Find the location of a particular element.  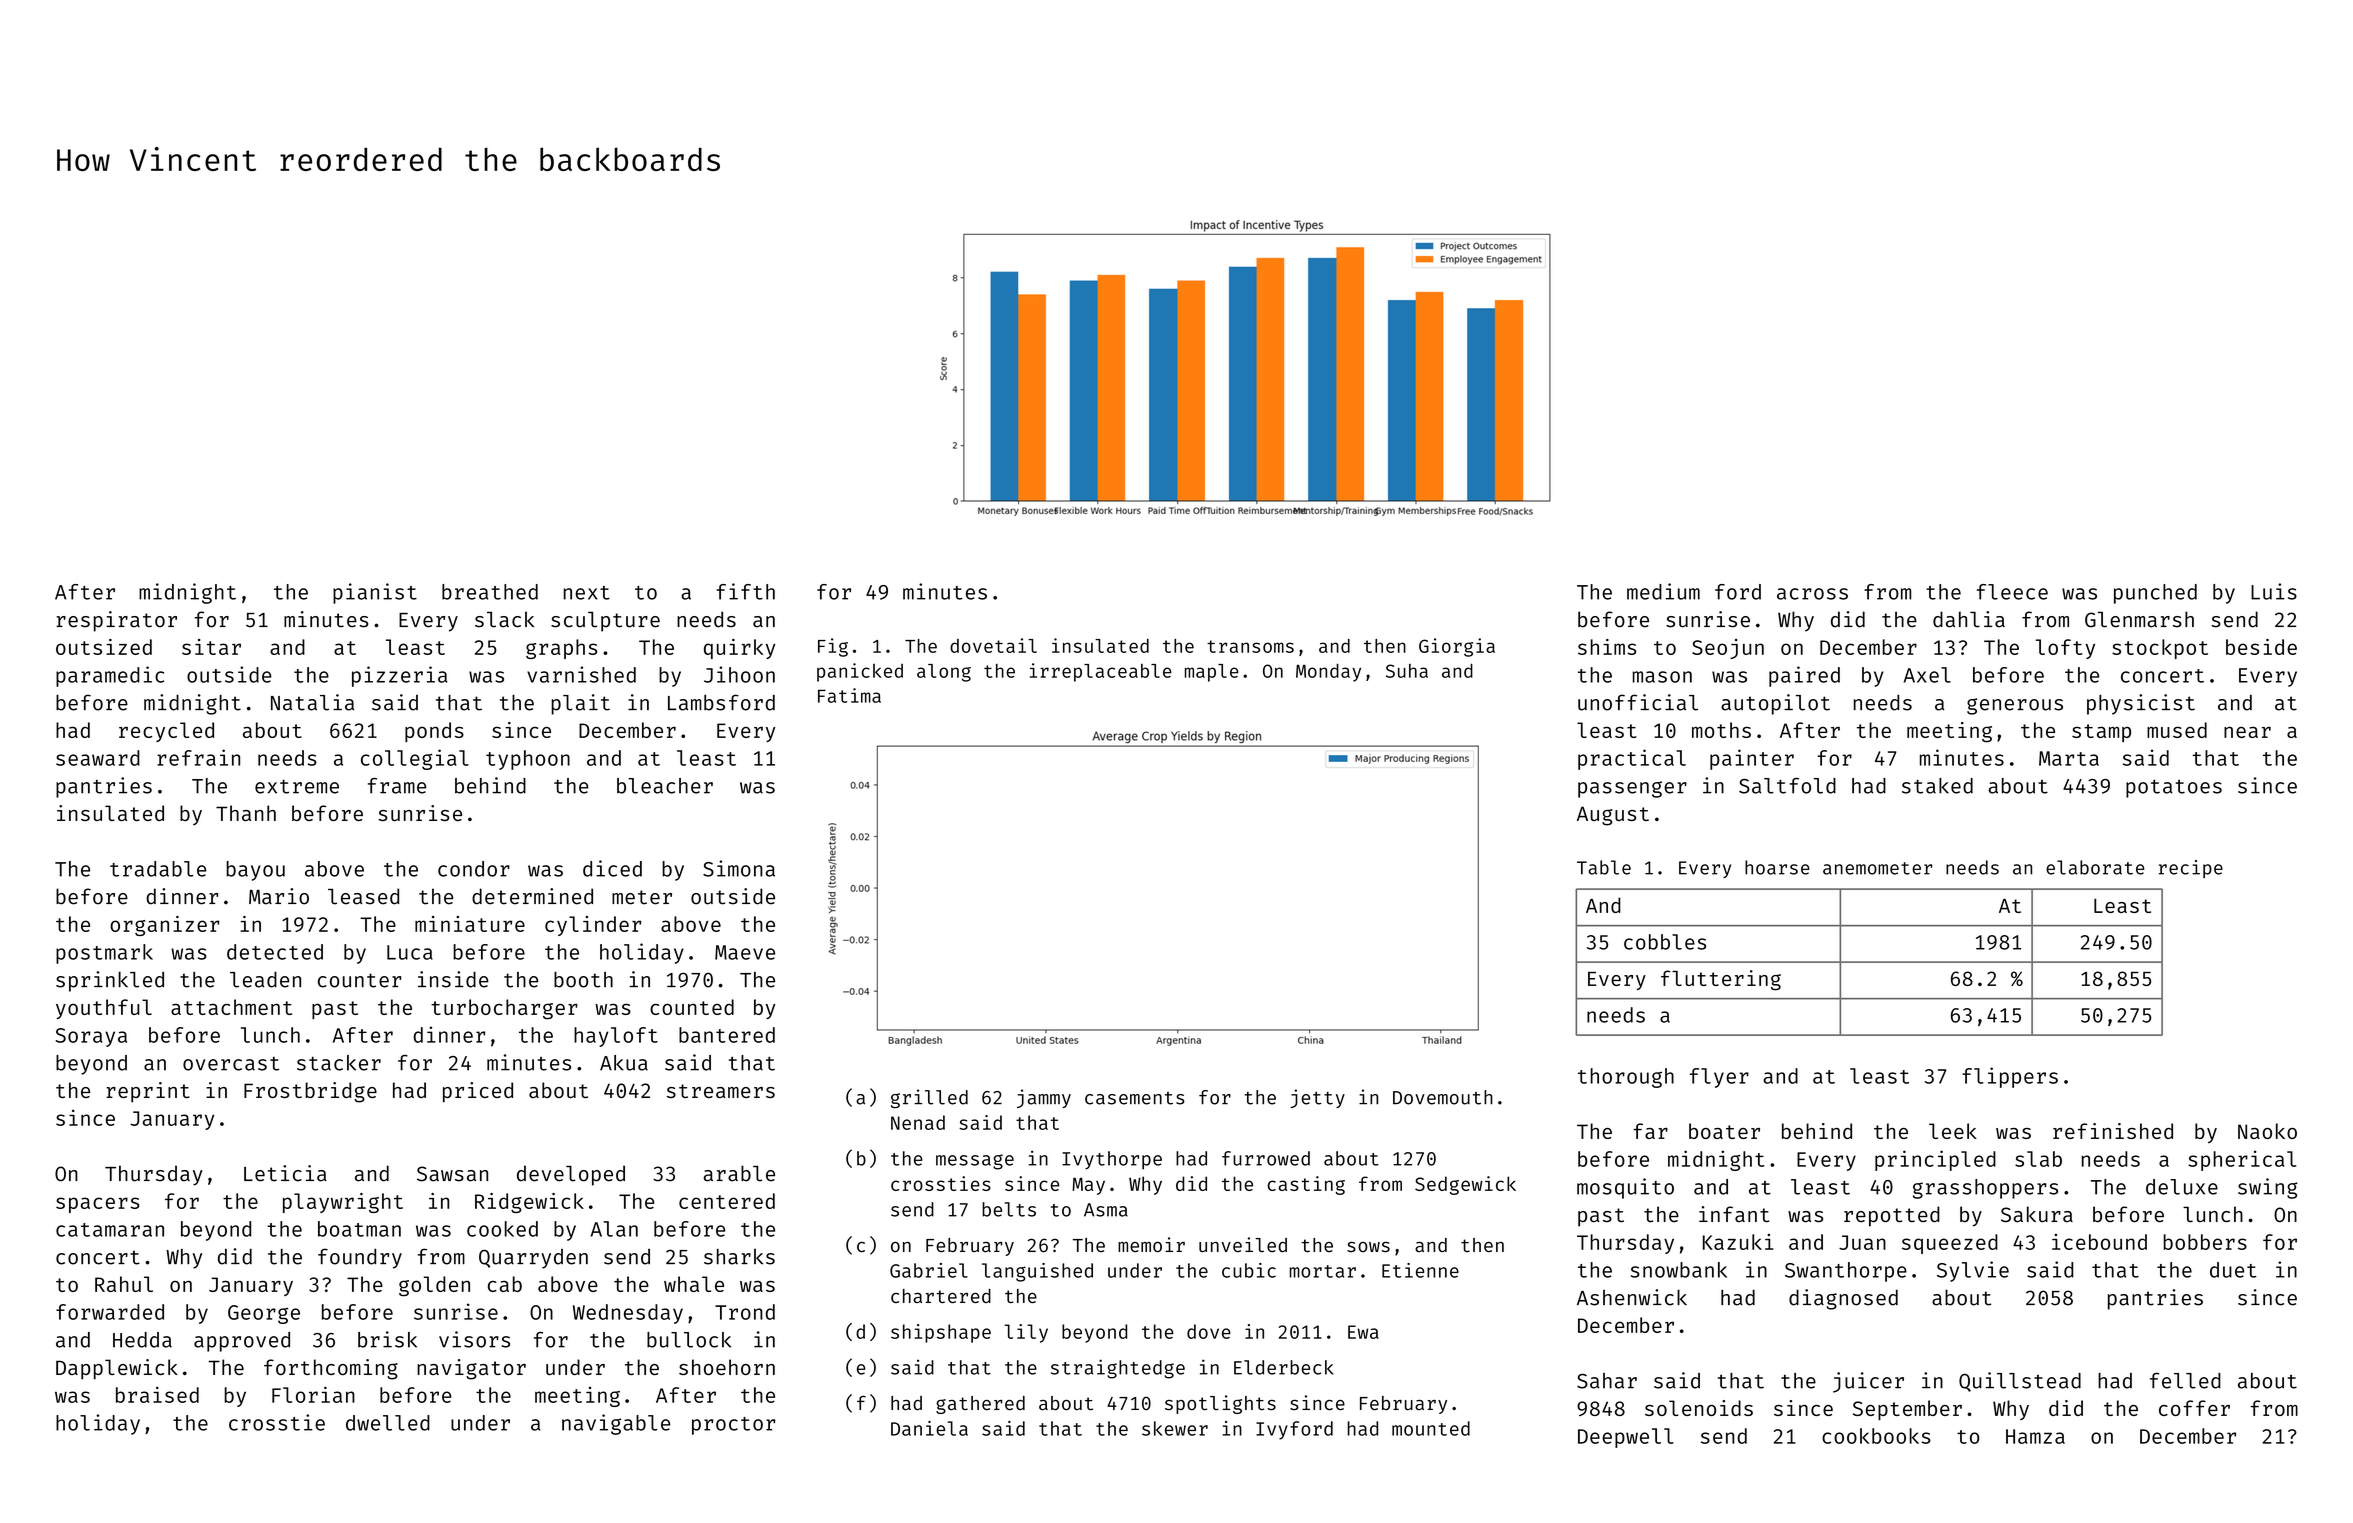

Sakura is located at coordinates (2037, 1214).
